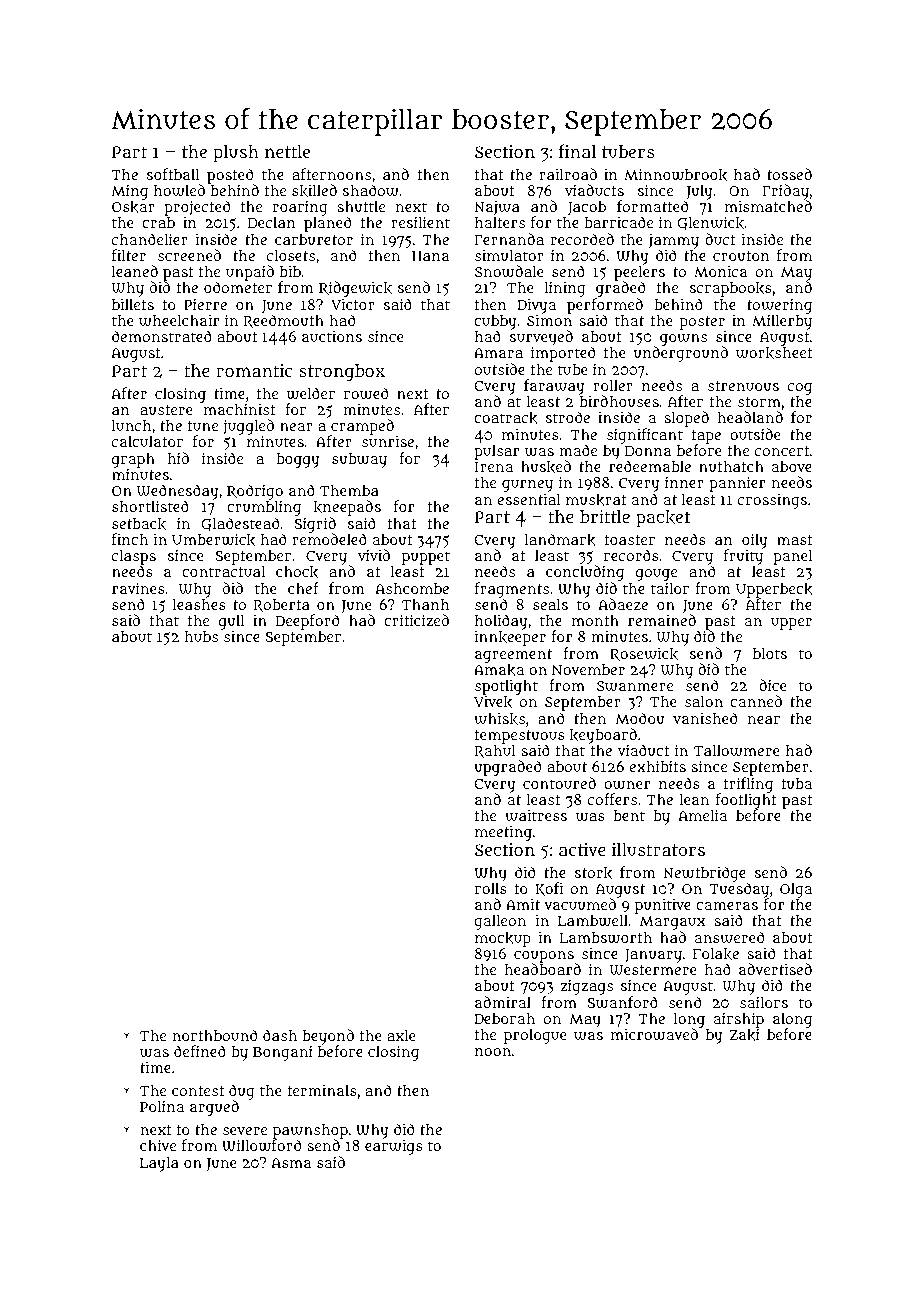 This image has width=924, height=1308. What do you see at coordinates (371, 190) in the image?
I see `shadow` at bounding box center [371, 190].
